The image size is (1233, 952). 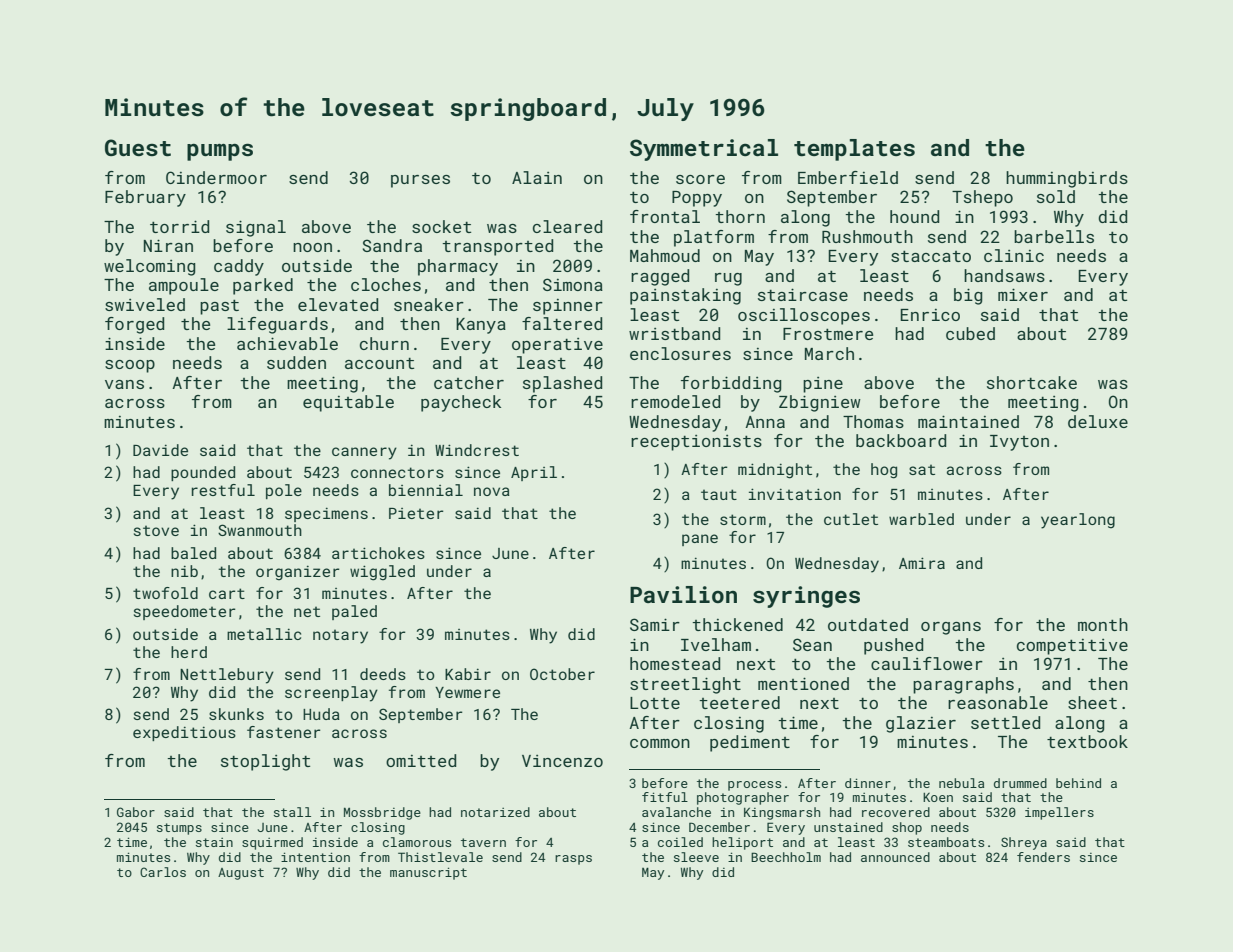 I want to click on maintained, so click(x=968, y=421).
